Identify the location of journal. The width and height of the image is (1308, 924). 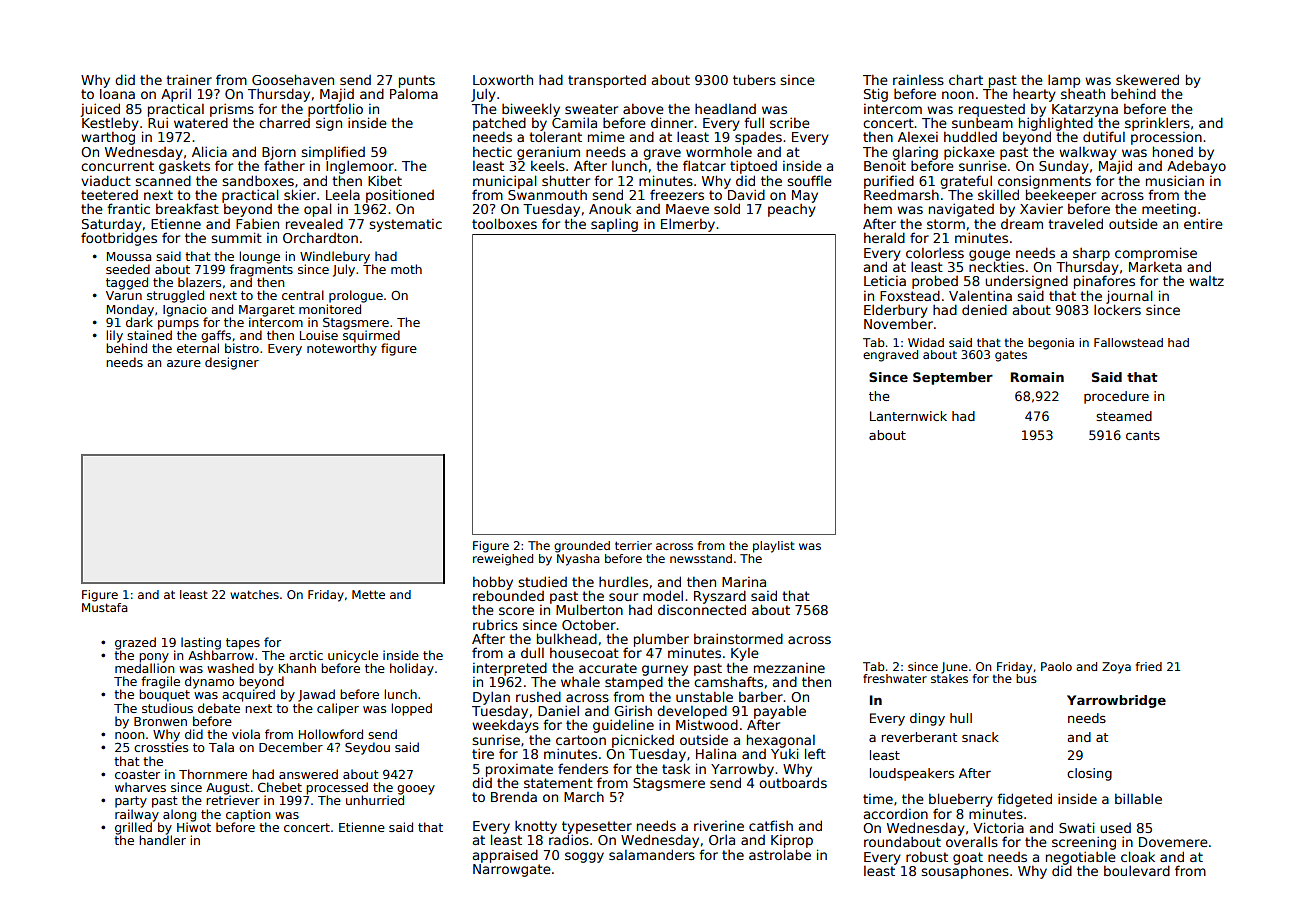
(1129, 297).
